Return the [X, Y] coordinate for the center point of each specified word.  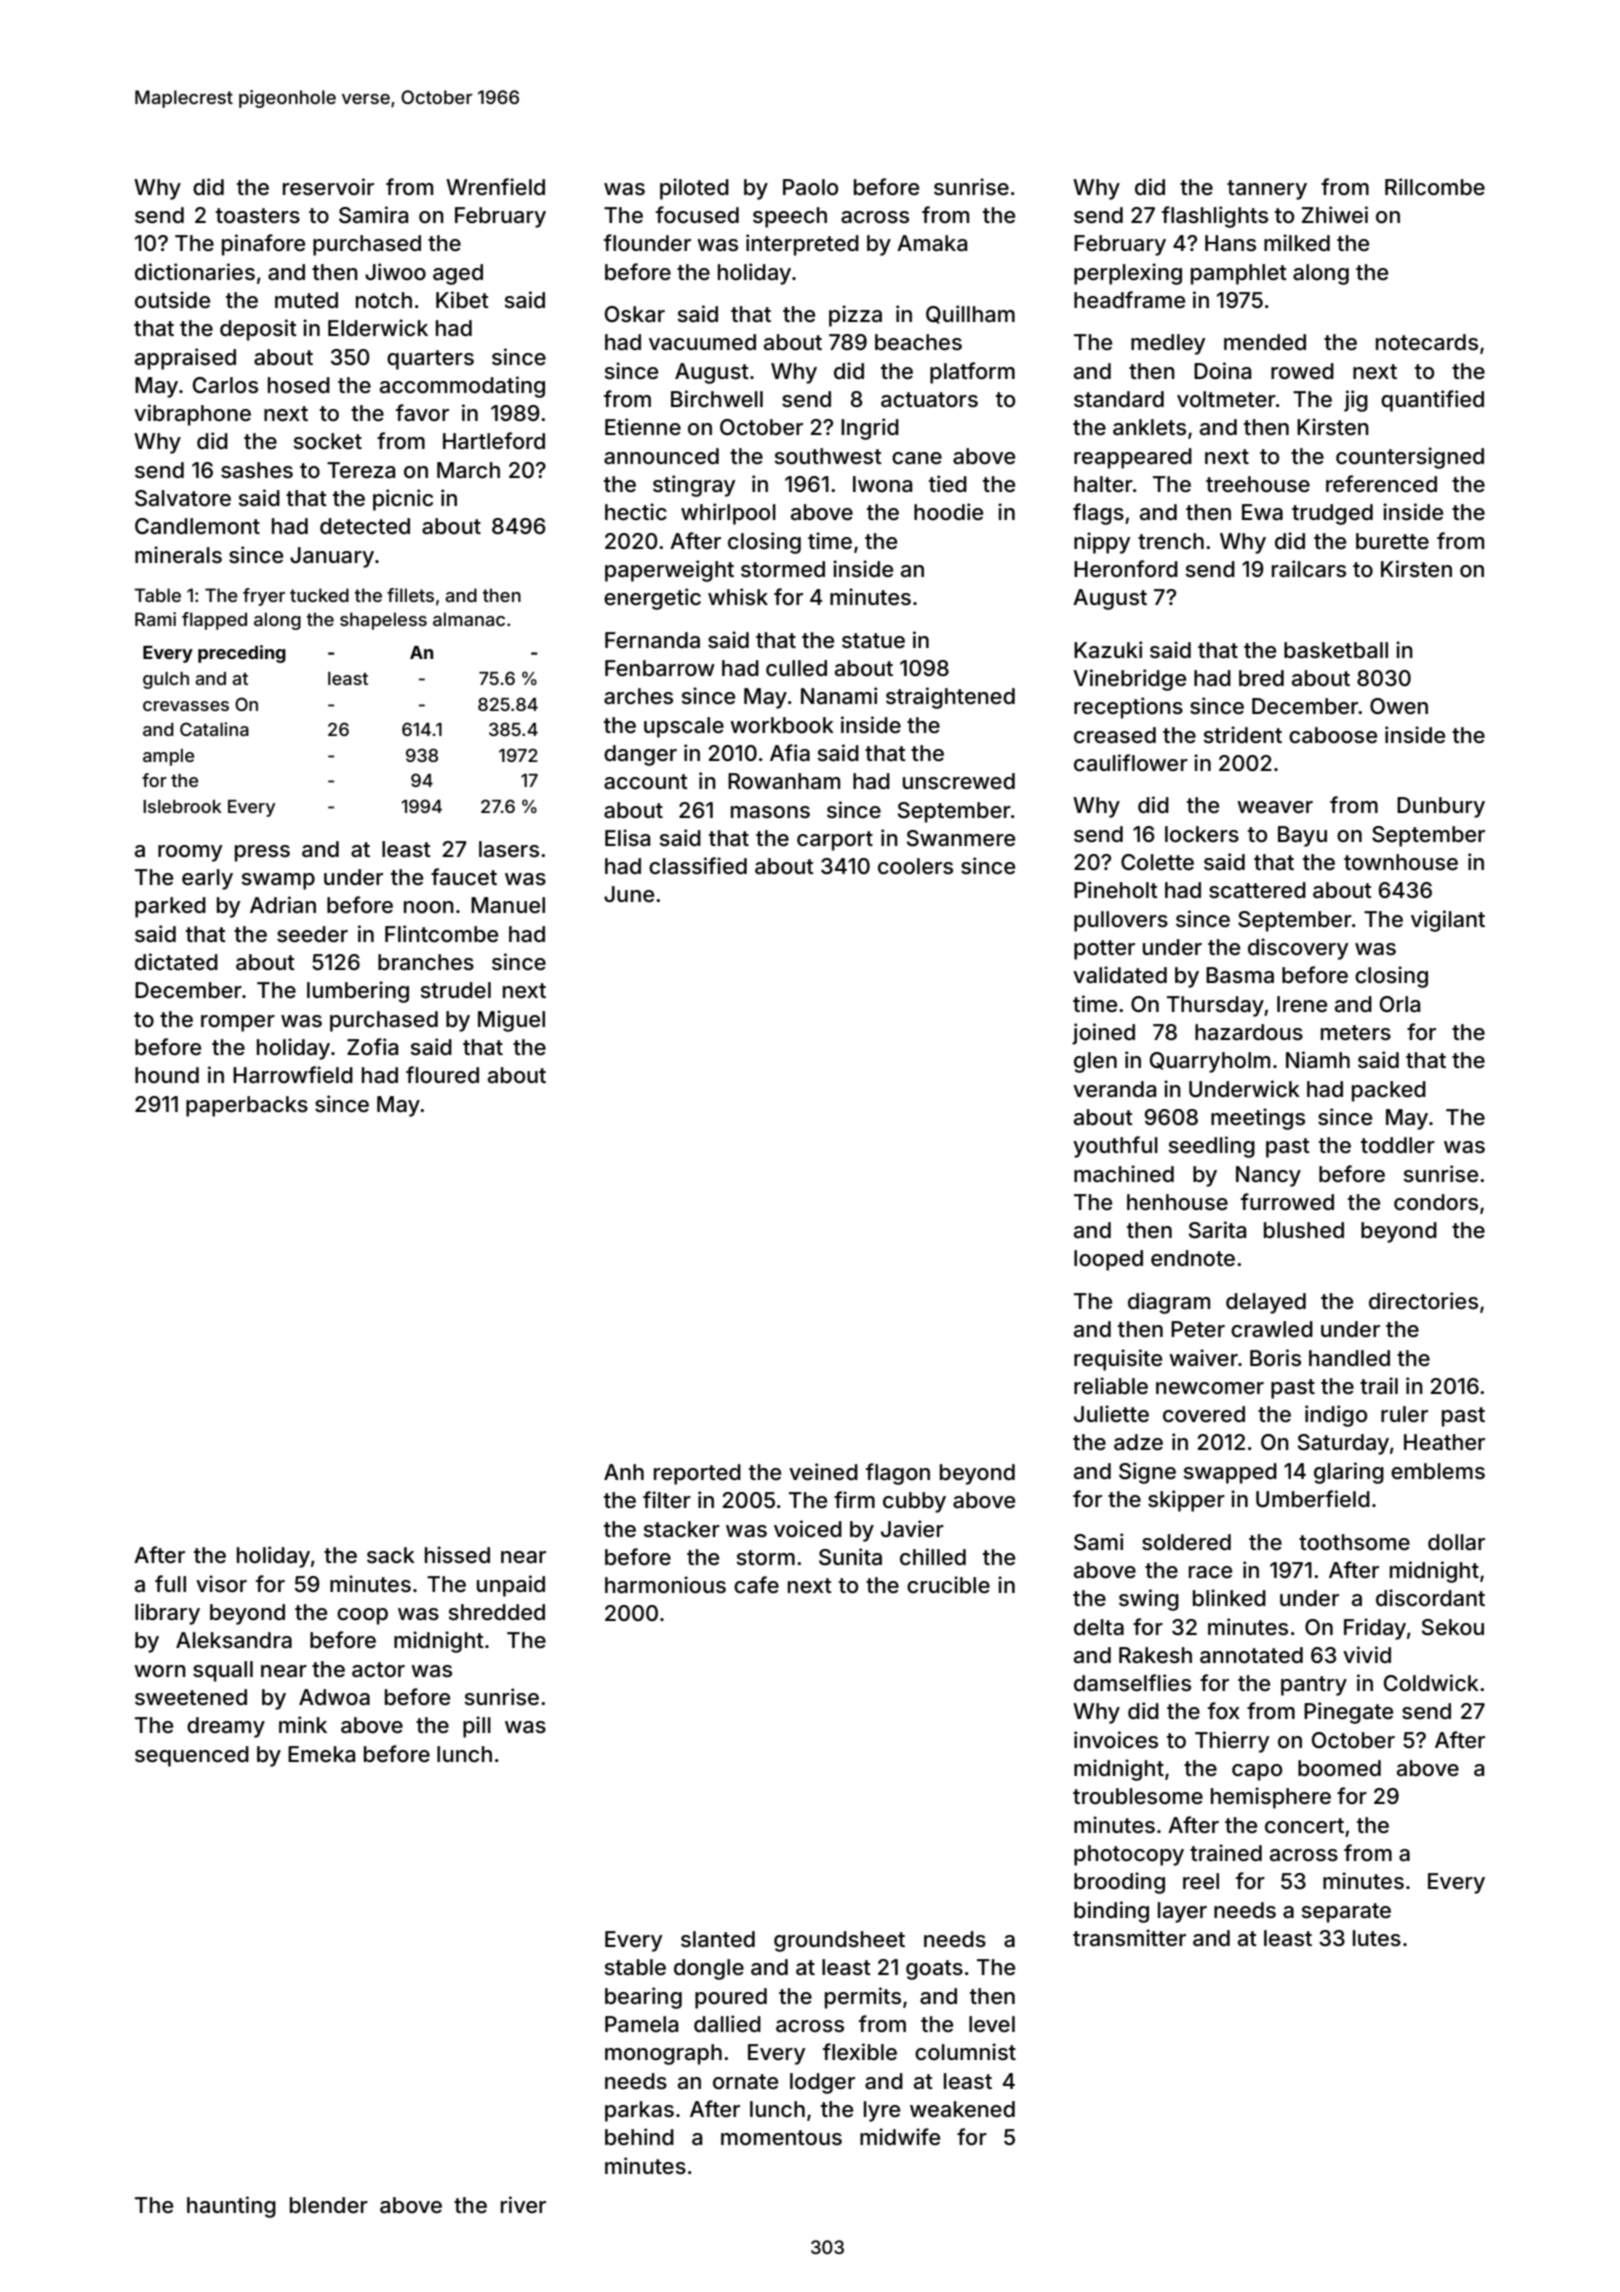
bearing [643, 1998]
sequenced [192, 1756]
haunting [231, 2207]
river [523, 2204]
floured [442, 1075]
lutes [1377, 1938]
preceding [242, 654]
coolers [915, 866]
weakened [962, 2109]
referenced [1381, 484]
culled [796, 668]
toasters [258, 216]
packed [1389, 1091]
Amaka [932, 243]
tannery [1267, 190]
